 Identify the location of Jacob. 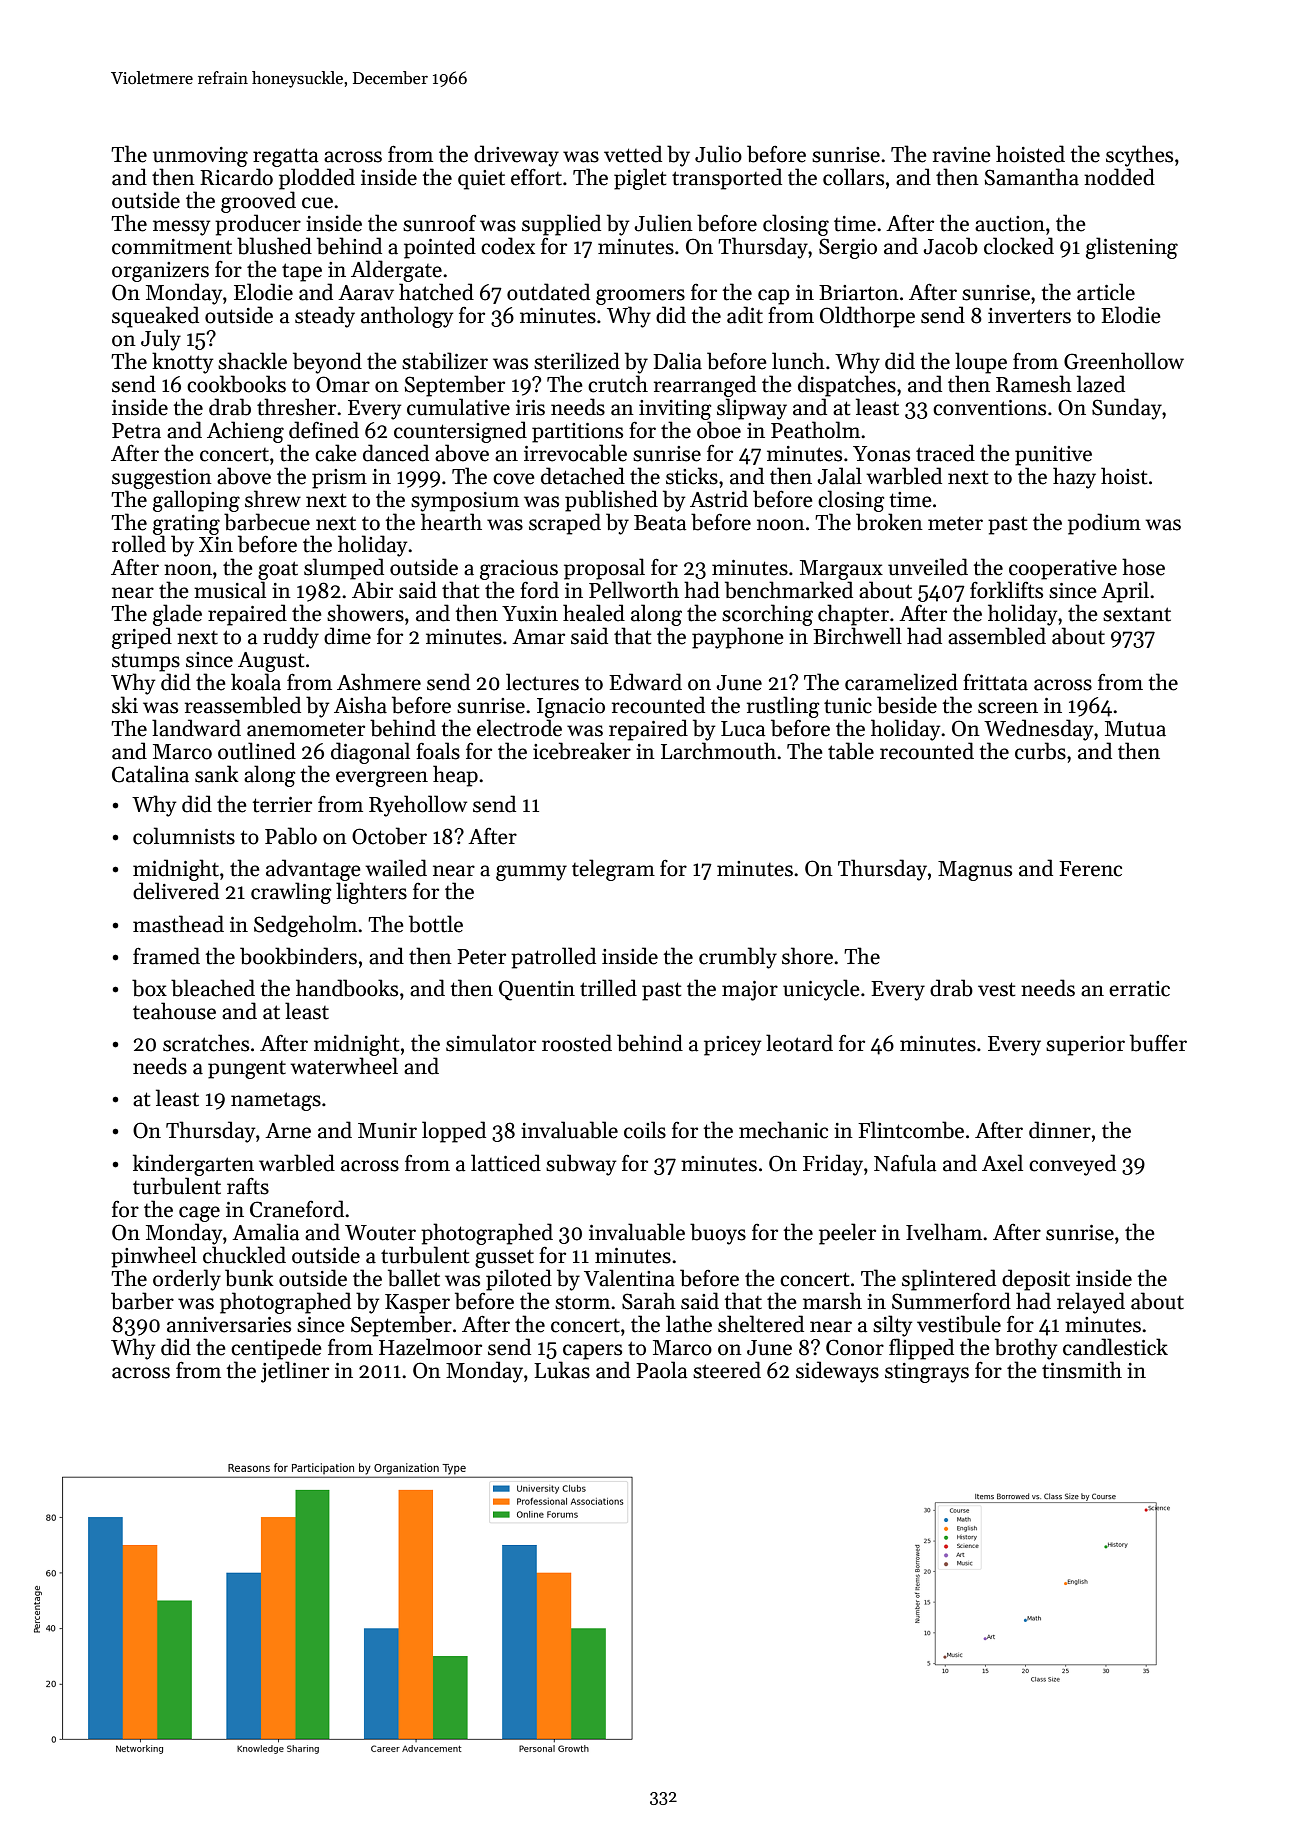
(950, 246).
